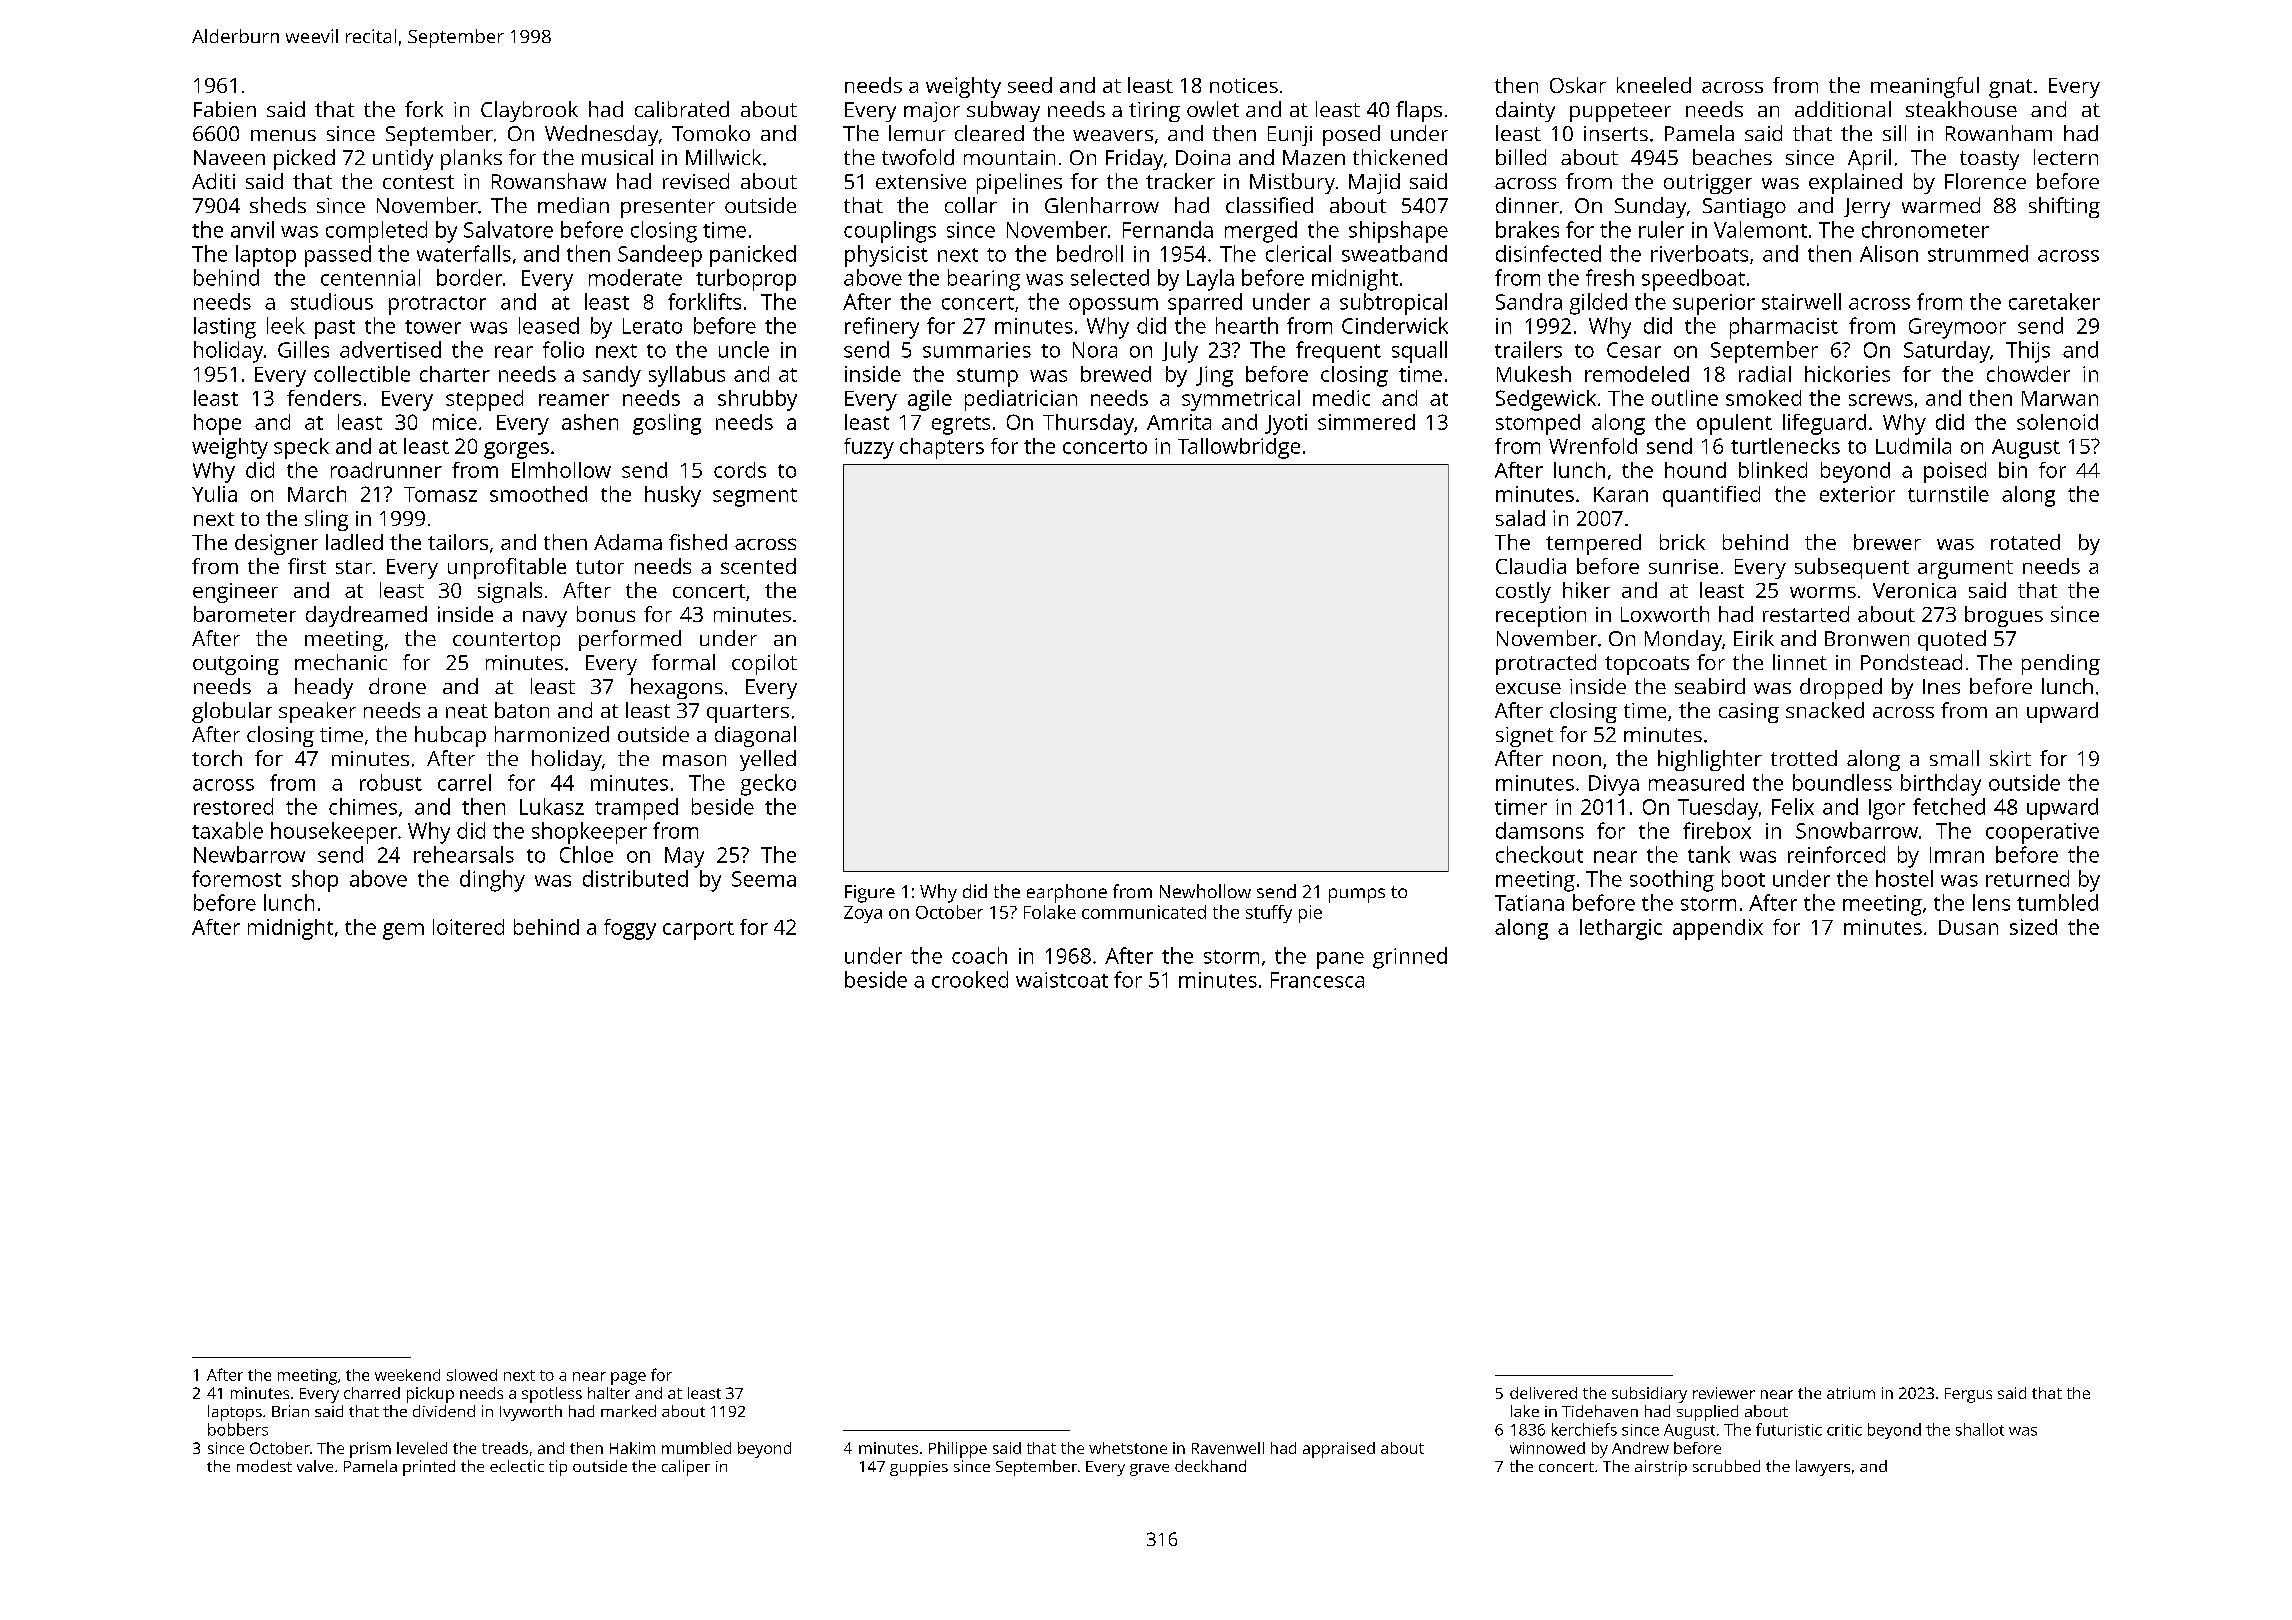  Describe the element at coordinates (1540, 830) in the image. I see `damsons` at that location.
